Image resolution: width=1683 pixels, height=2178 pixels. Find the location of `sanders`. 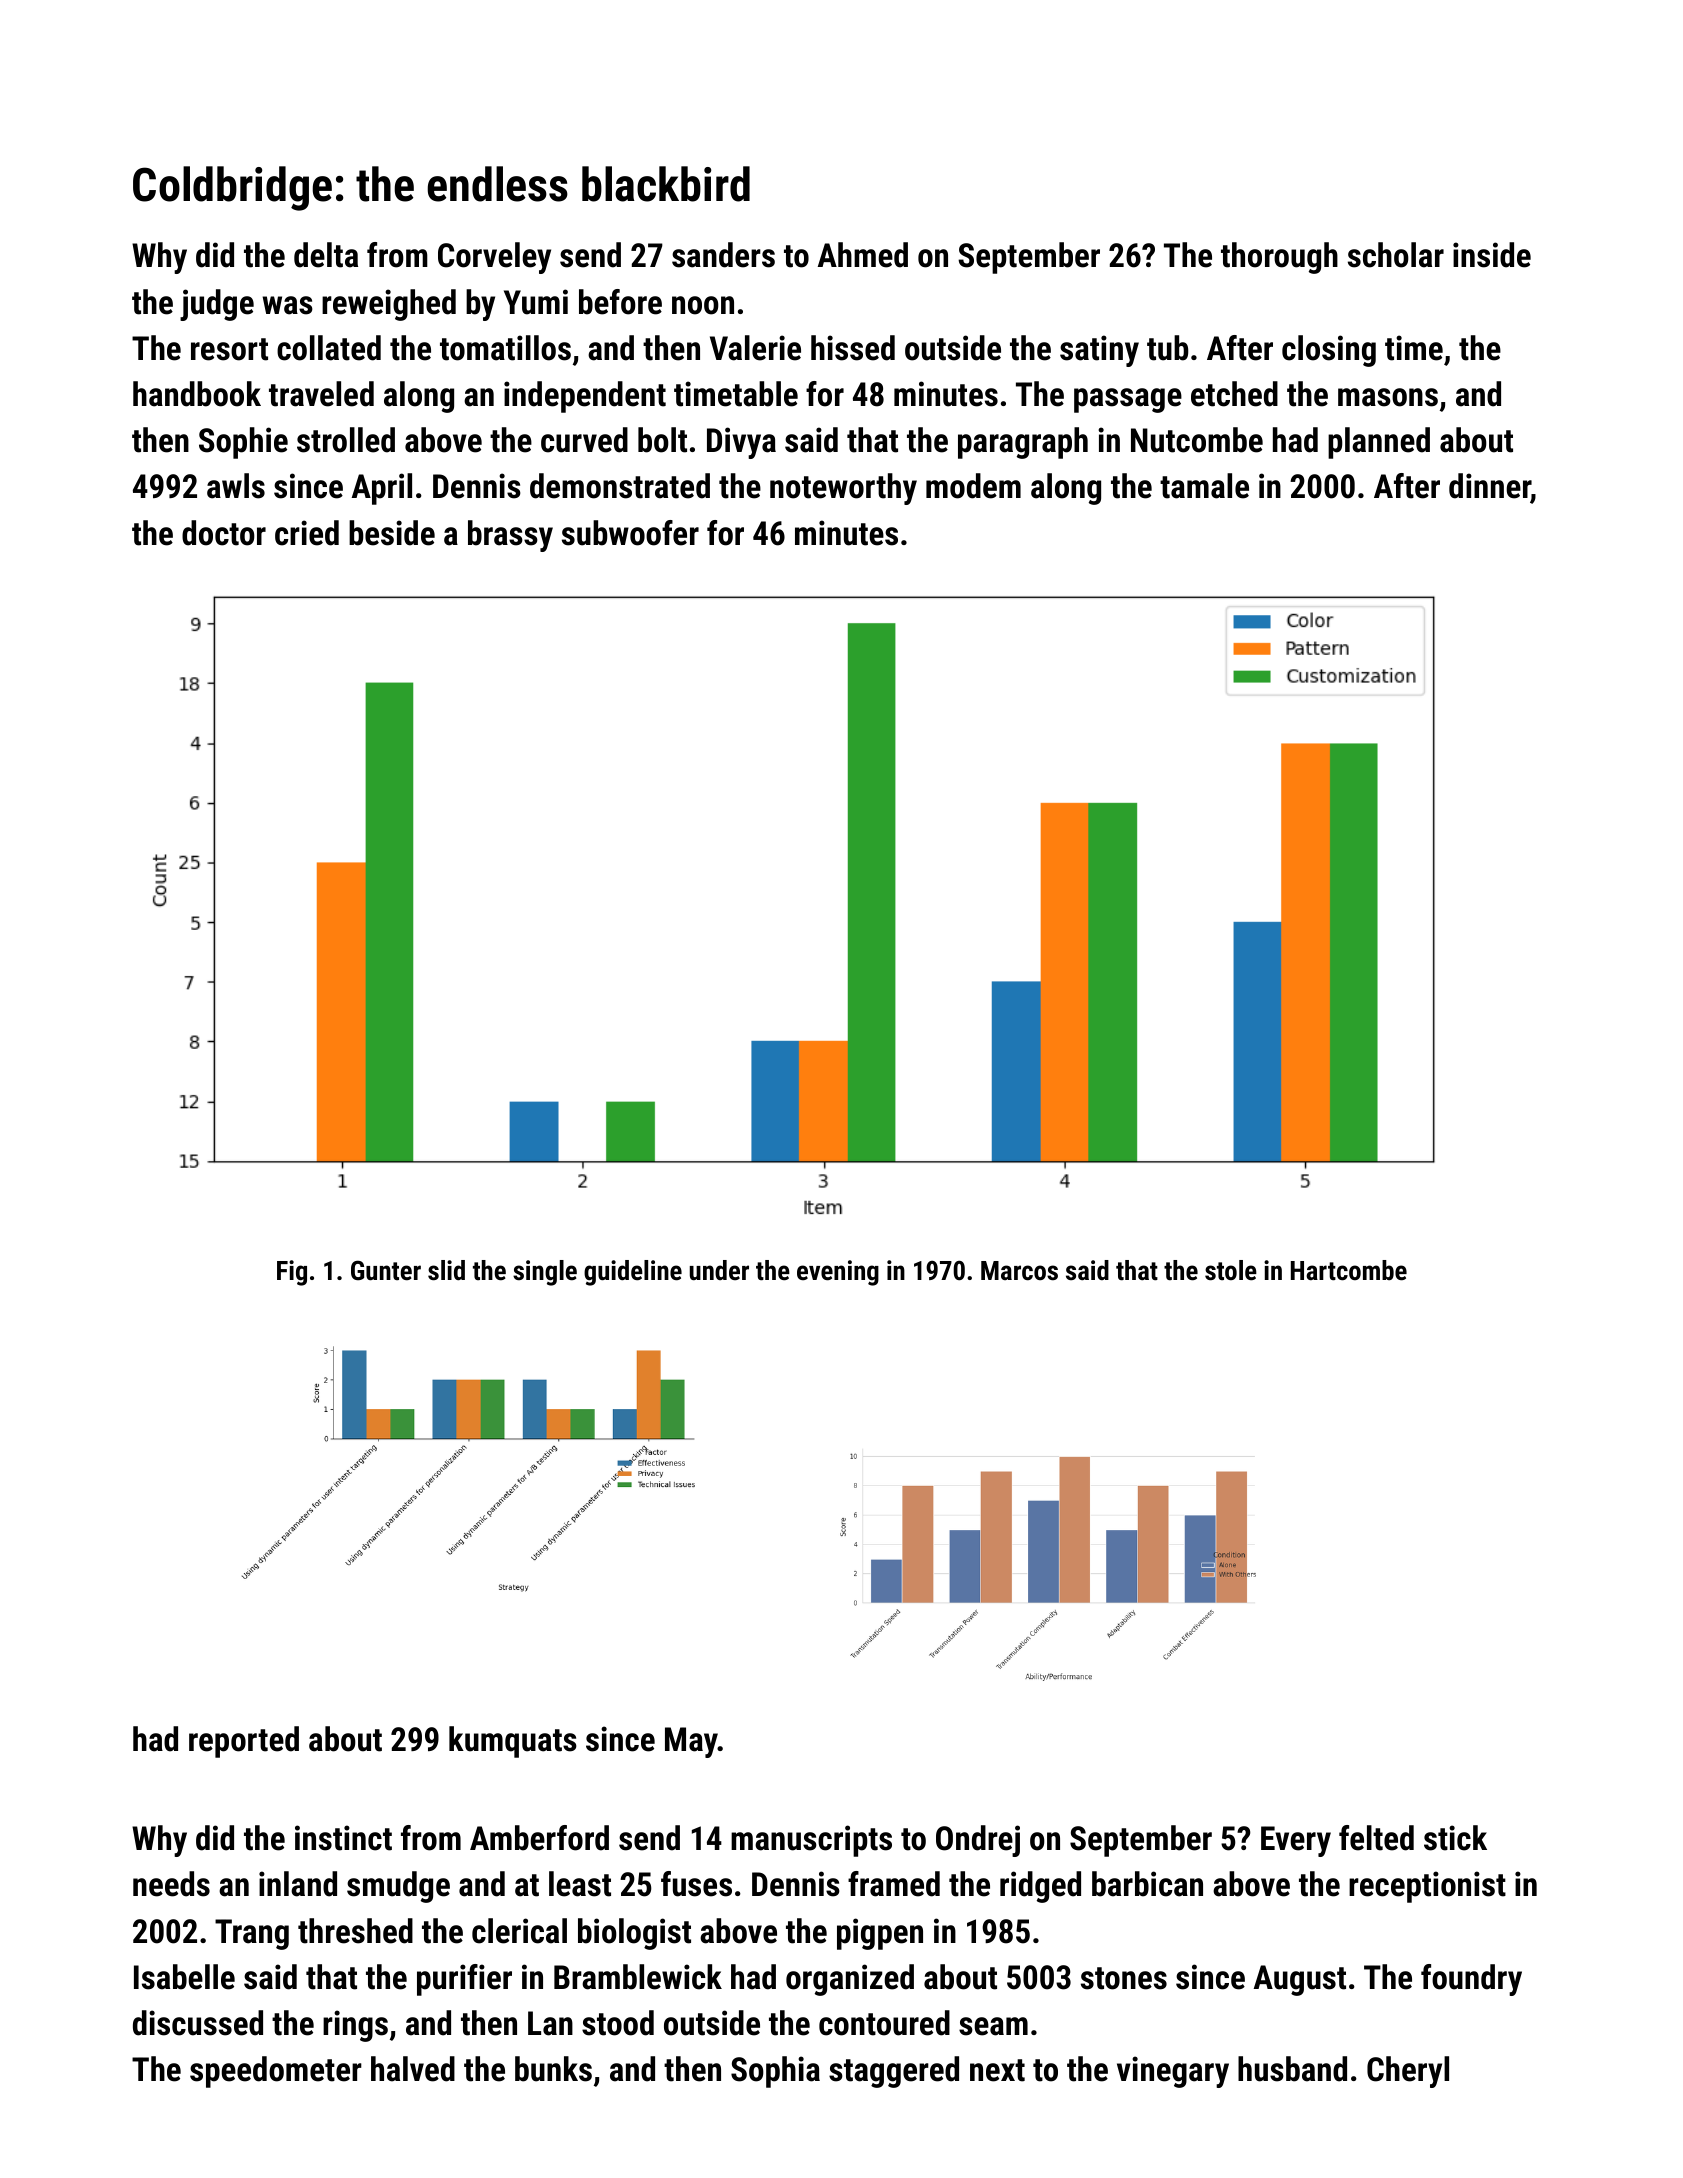

sanders is located at coordinates (723, 255).
